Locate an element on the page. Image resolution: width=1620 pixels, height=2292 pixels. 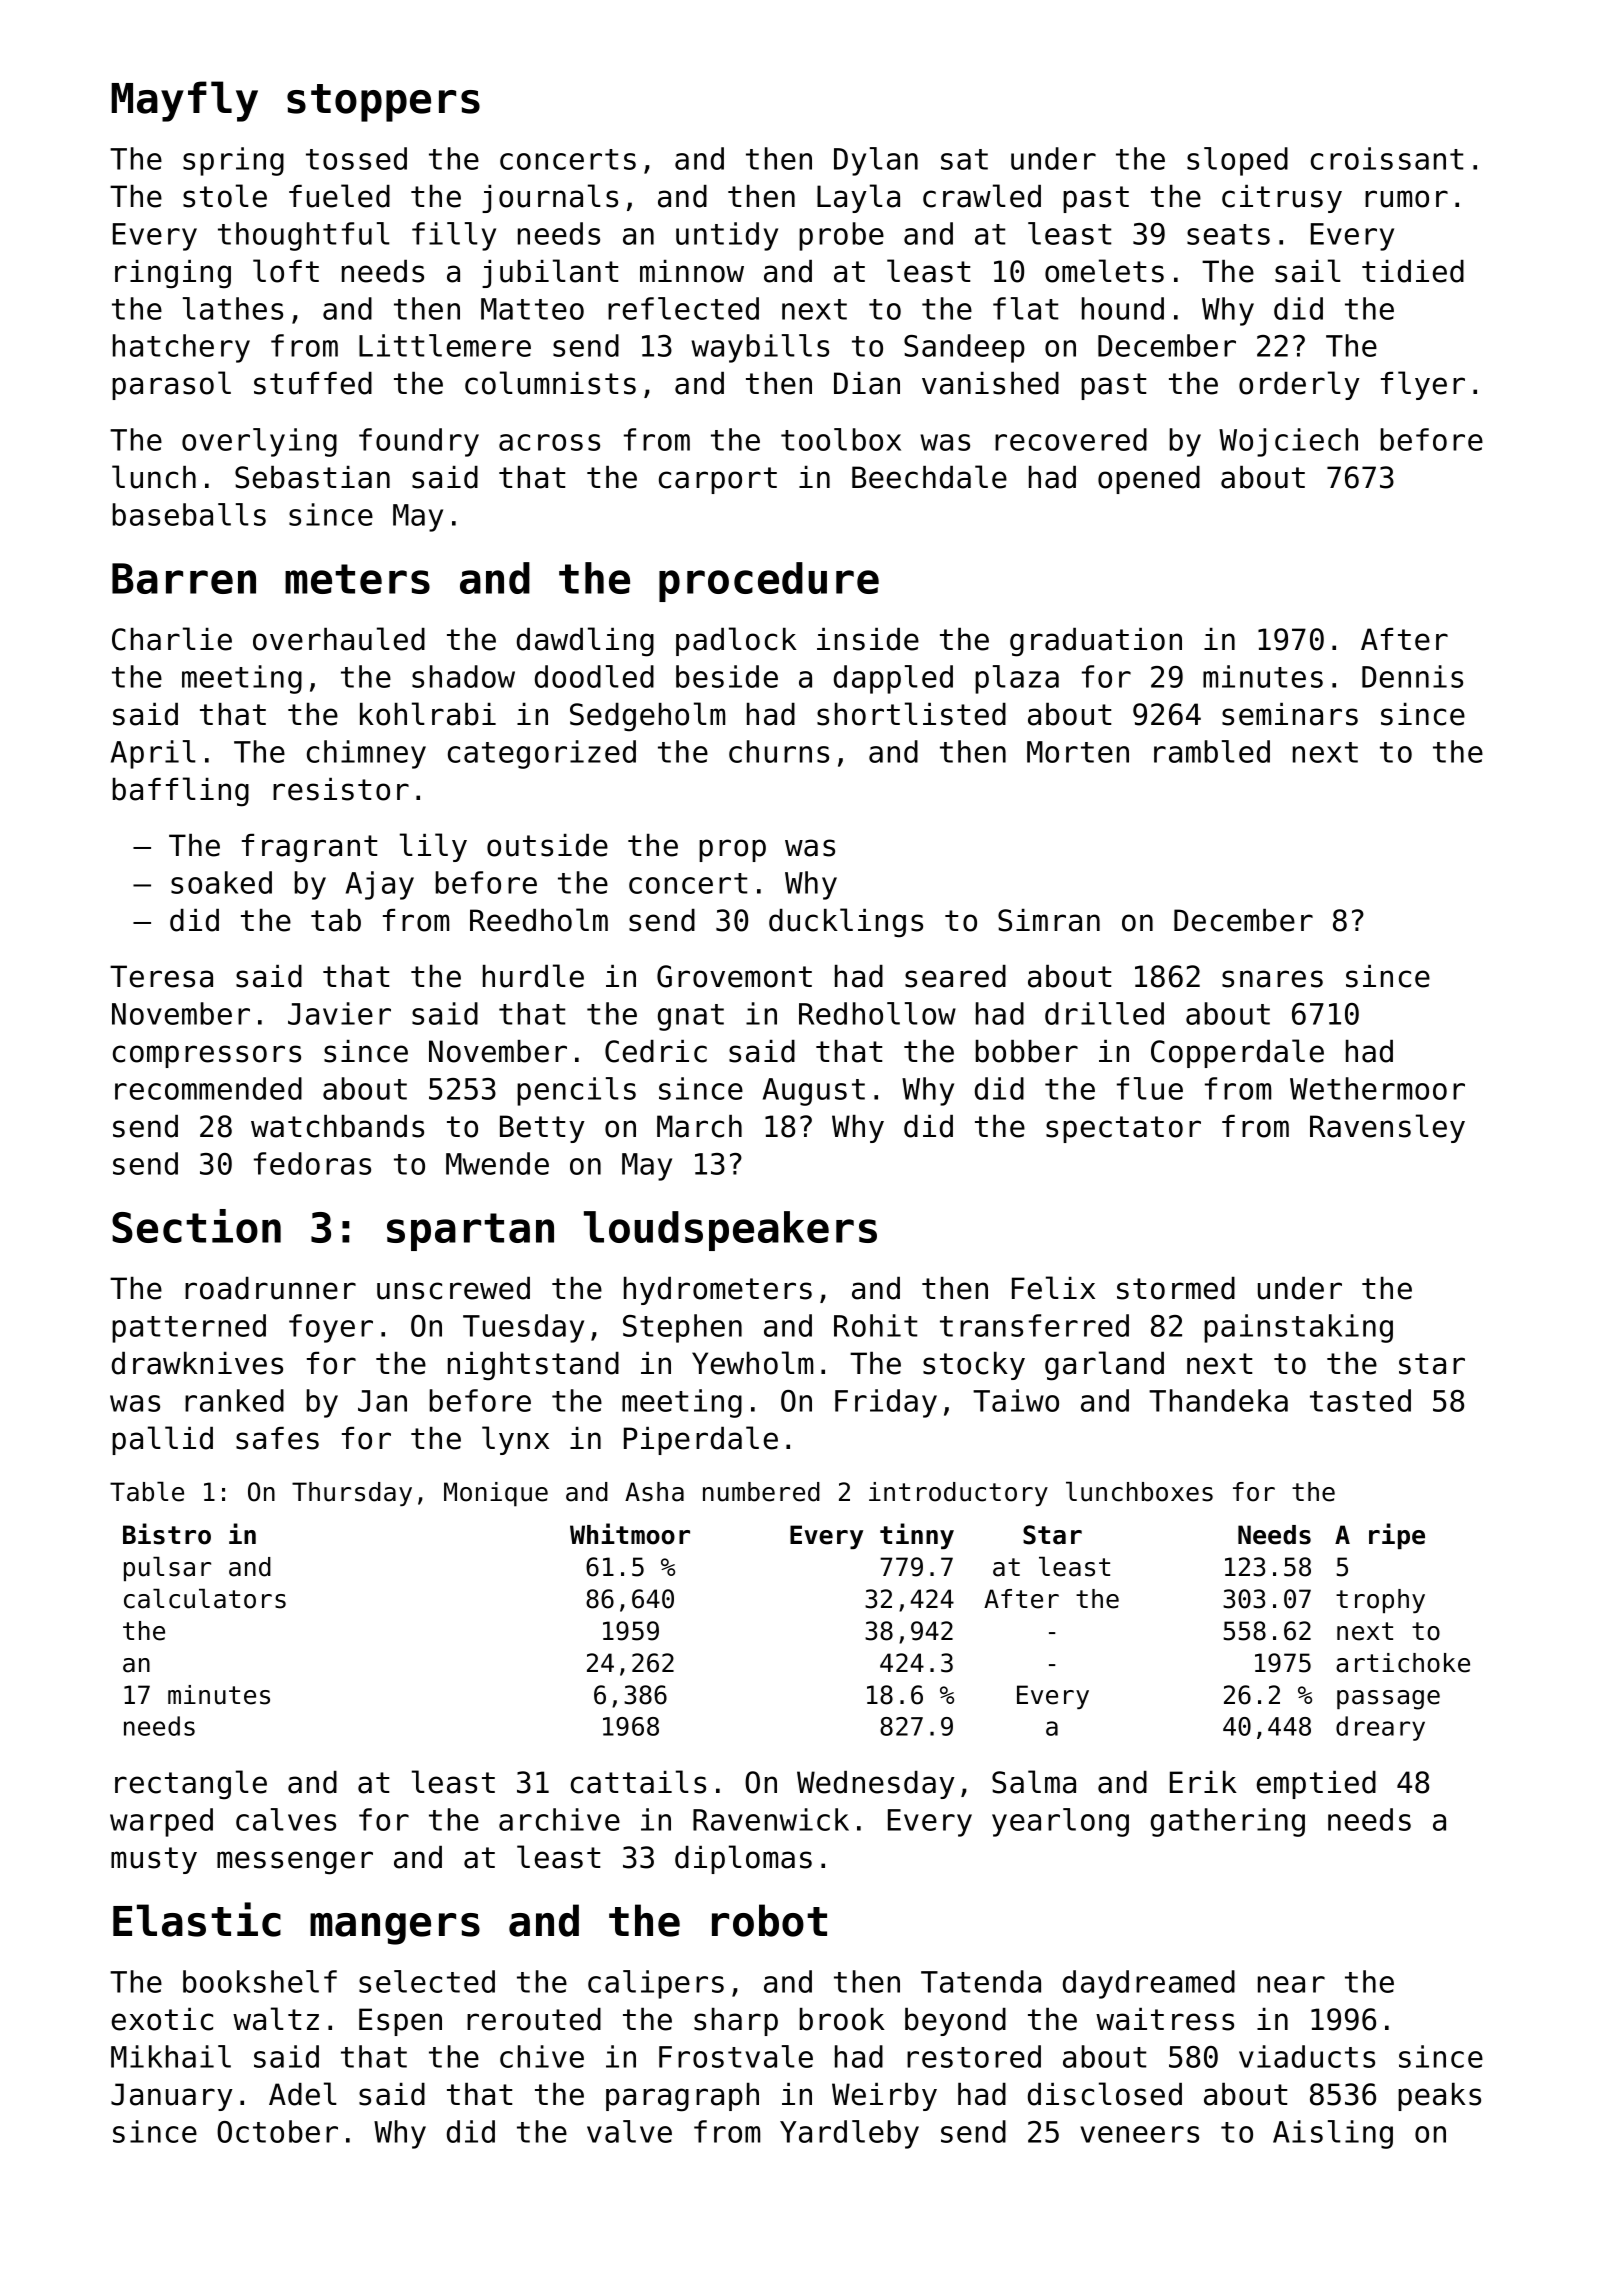
baffling is located at coordinates (181, 792).
